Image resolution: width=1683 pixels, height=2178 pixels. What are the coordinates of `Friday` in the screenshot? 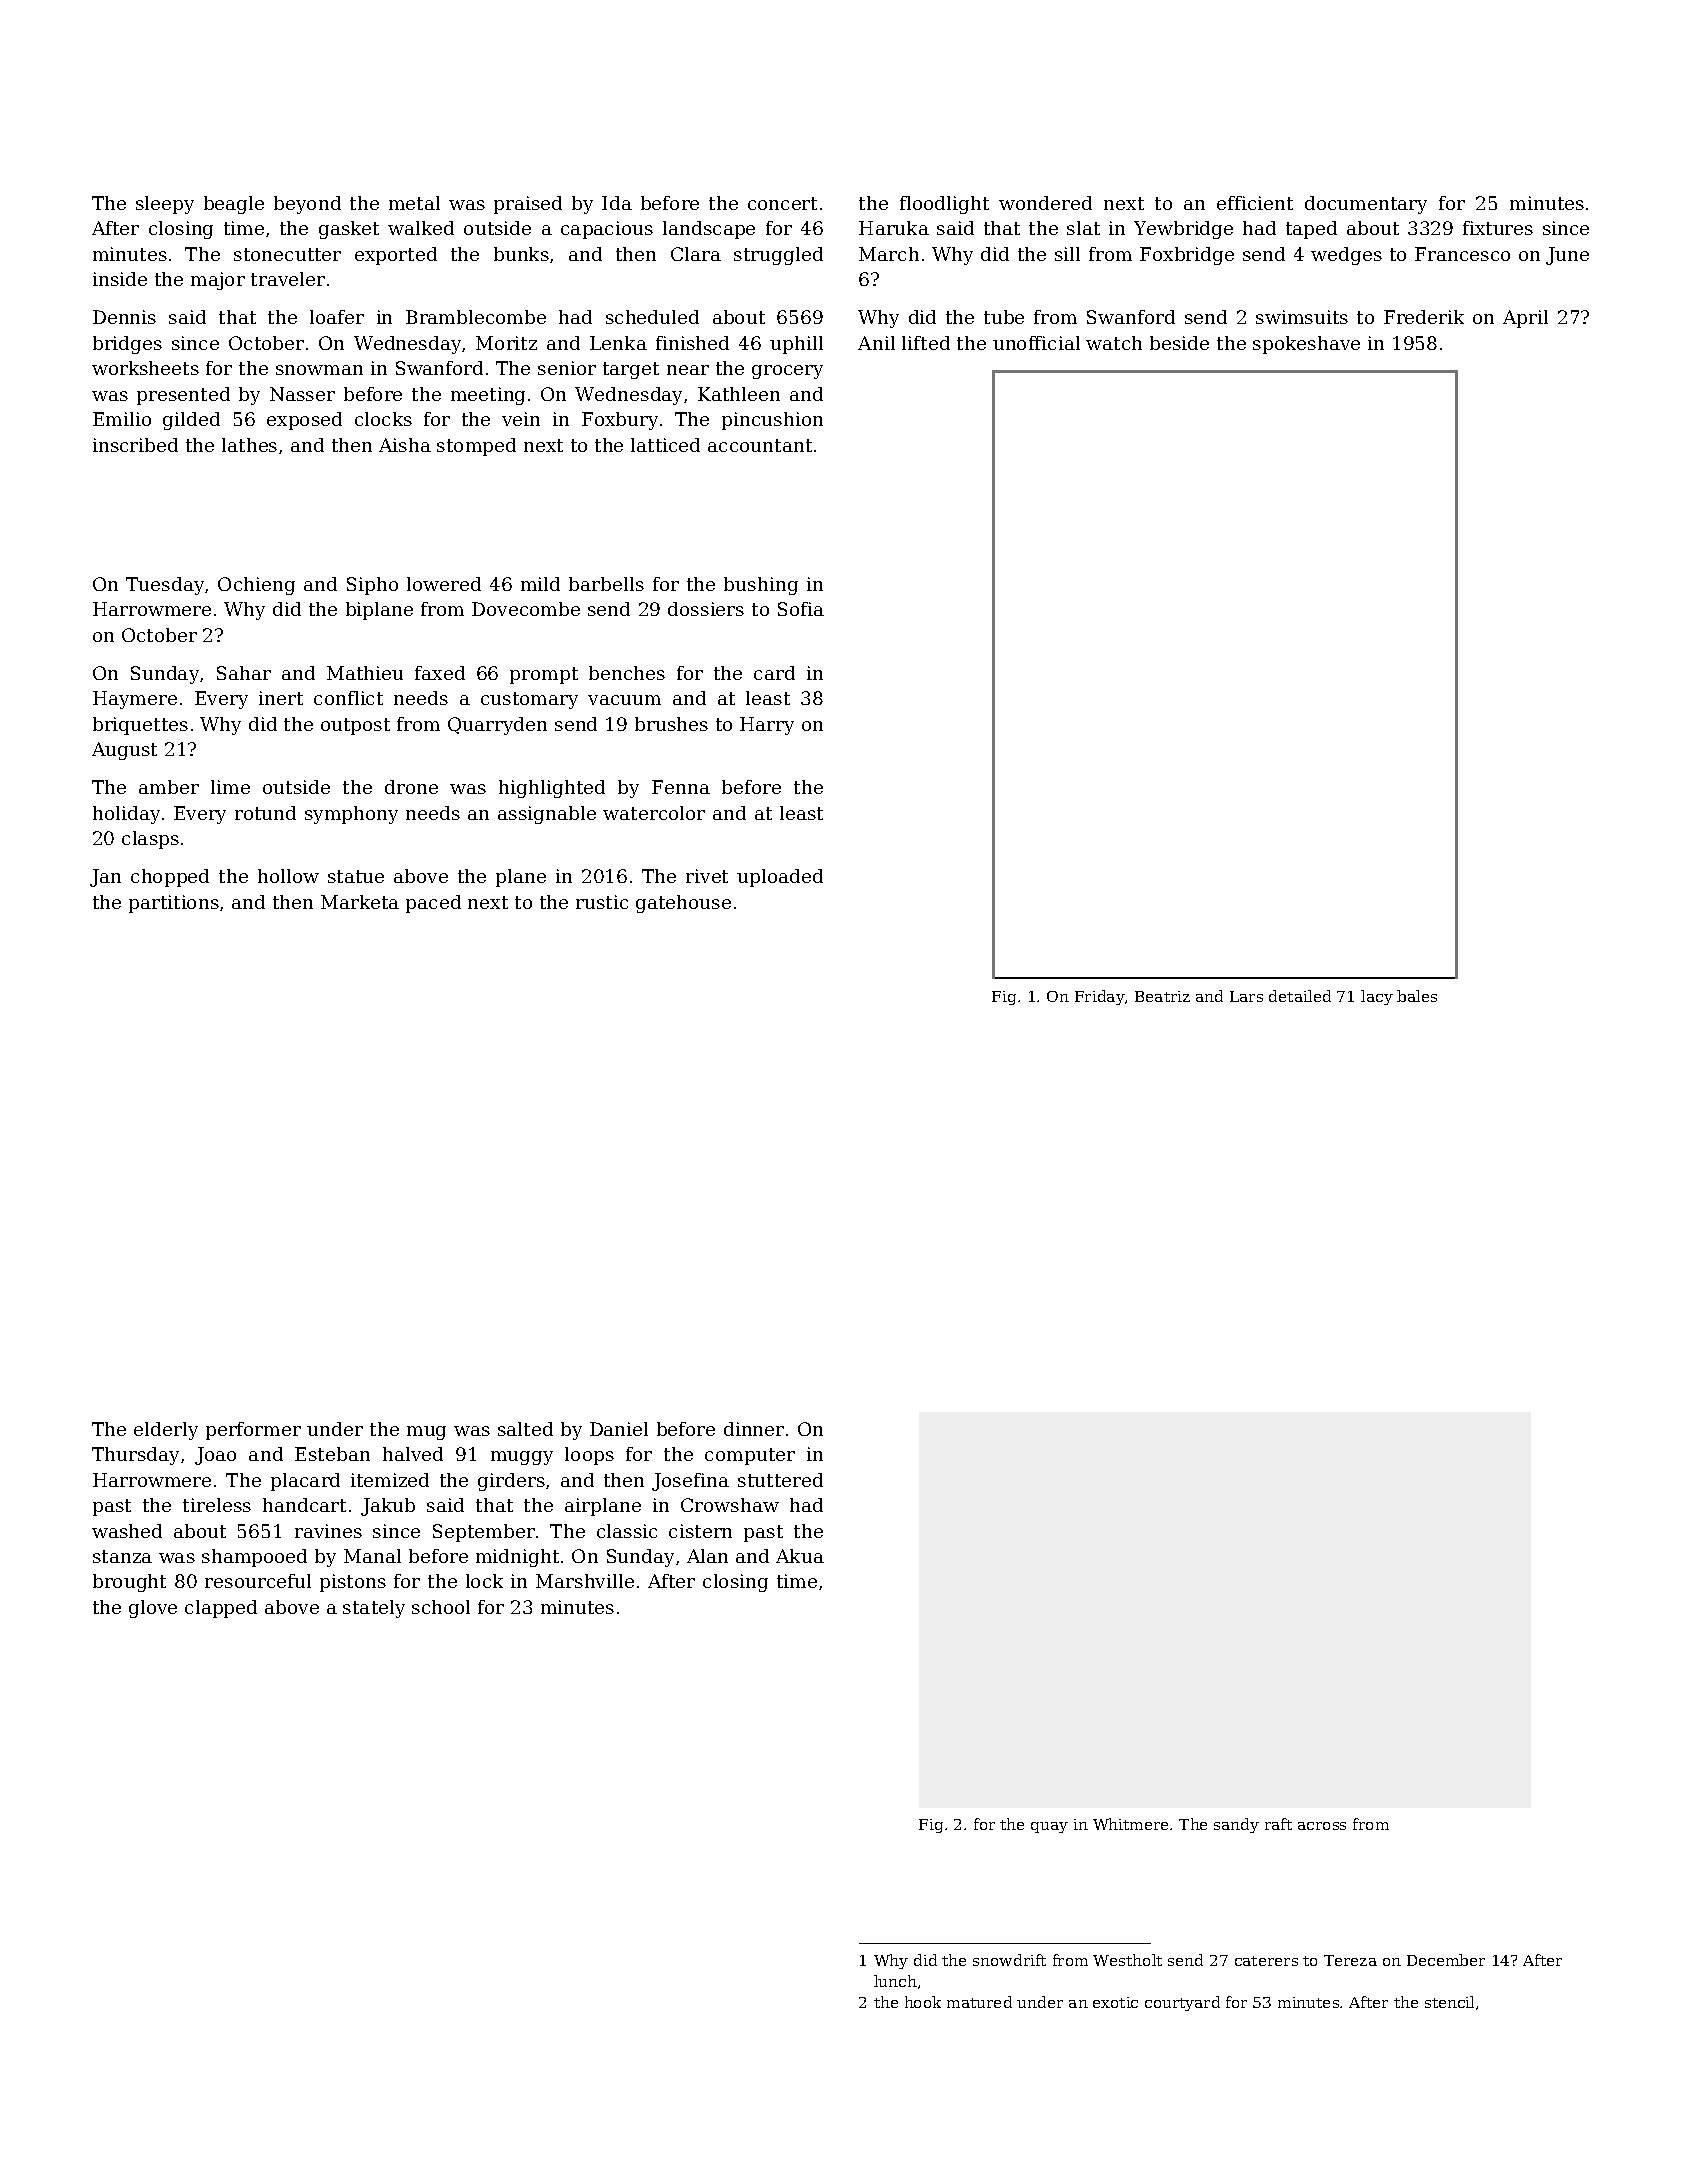 It's located at (1100, 997).
